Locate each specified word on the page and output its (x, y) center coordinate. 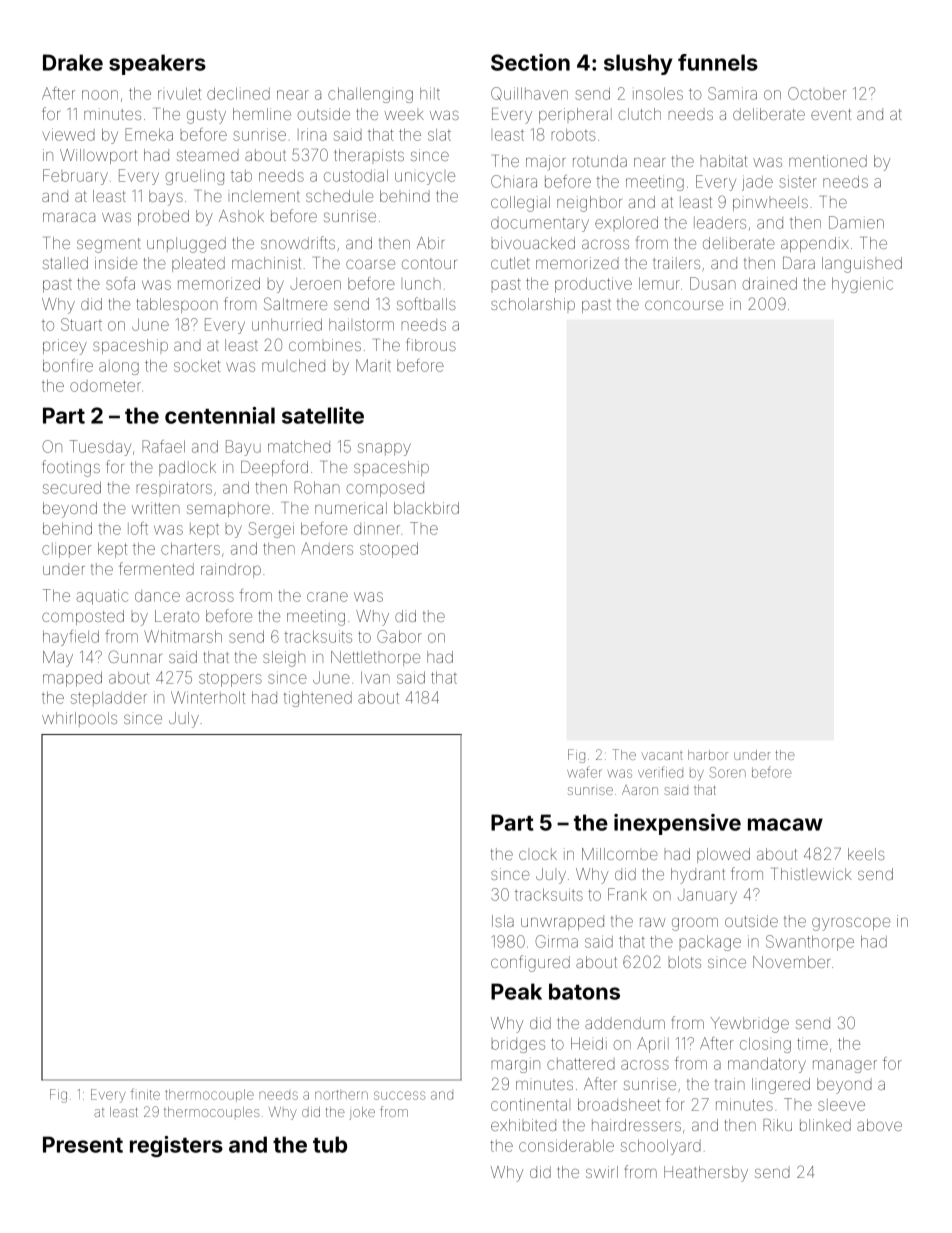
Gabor (399, 636)
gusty (206, 116)
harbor (708, 755)
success (400, 1095)
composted (83, 617)
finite (145, 1094)
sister (798, 181)
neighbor (589, 204)
